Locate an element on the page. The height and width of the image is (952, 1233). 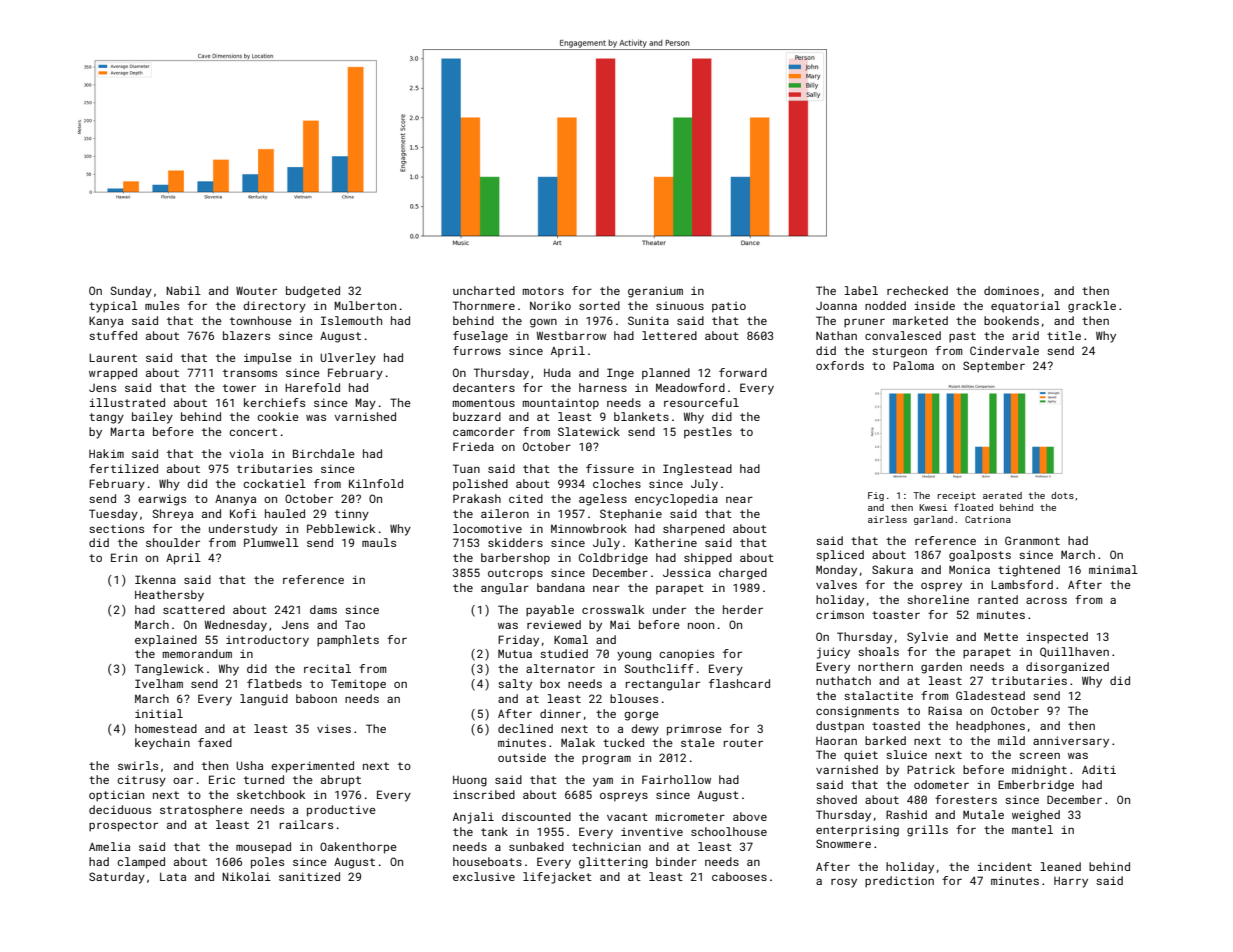
minimal is located at coordinates (1113, 569).
